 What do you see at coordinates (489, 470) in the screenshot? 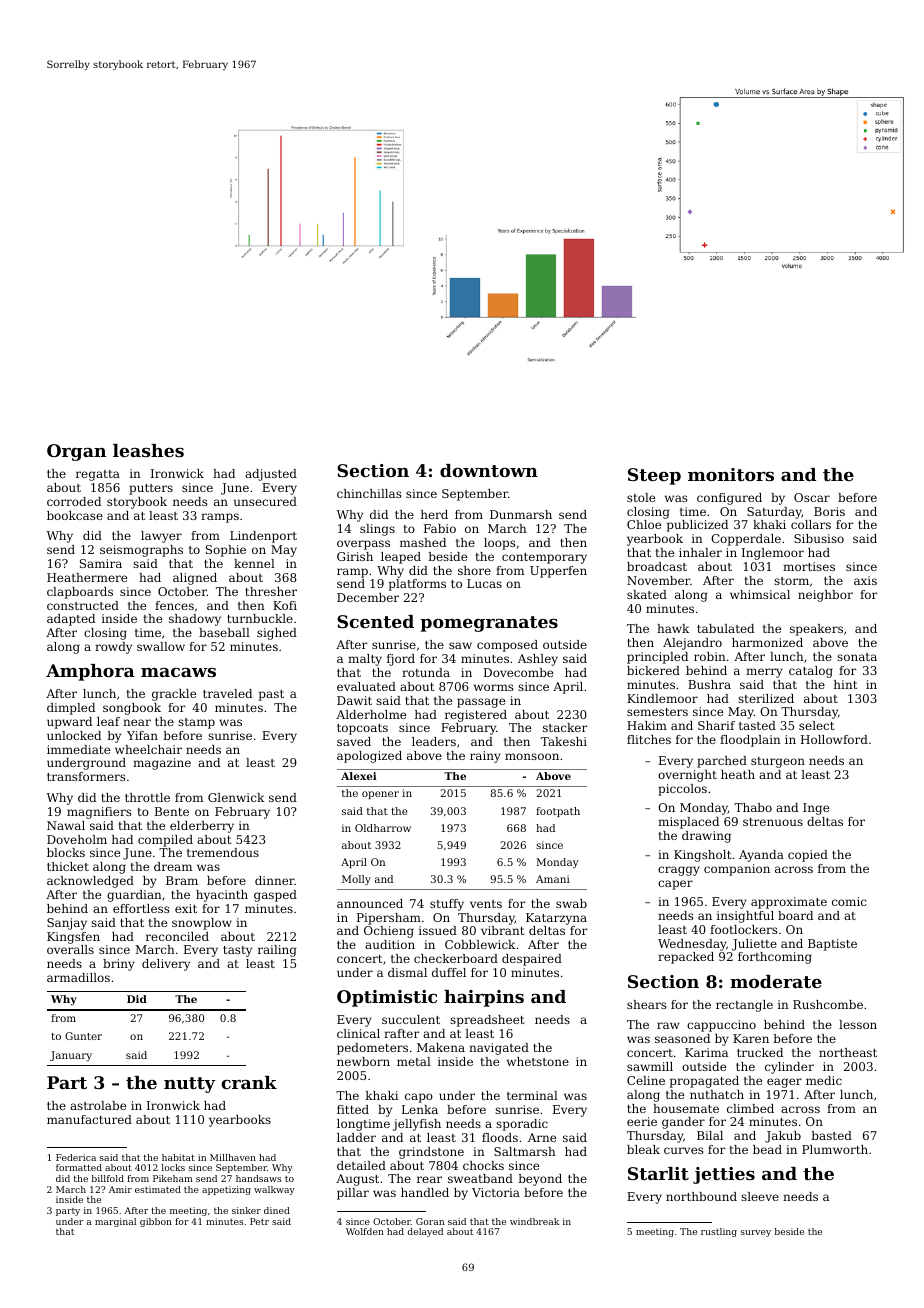
I see `downtown` at bounding box center [489, 470].
